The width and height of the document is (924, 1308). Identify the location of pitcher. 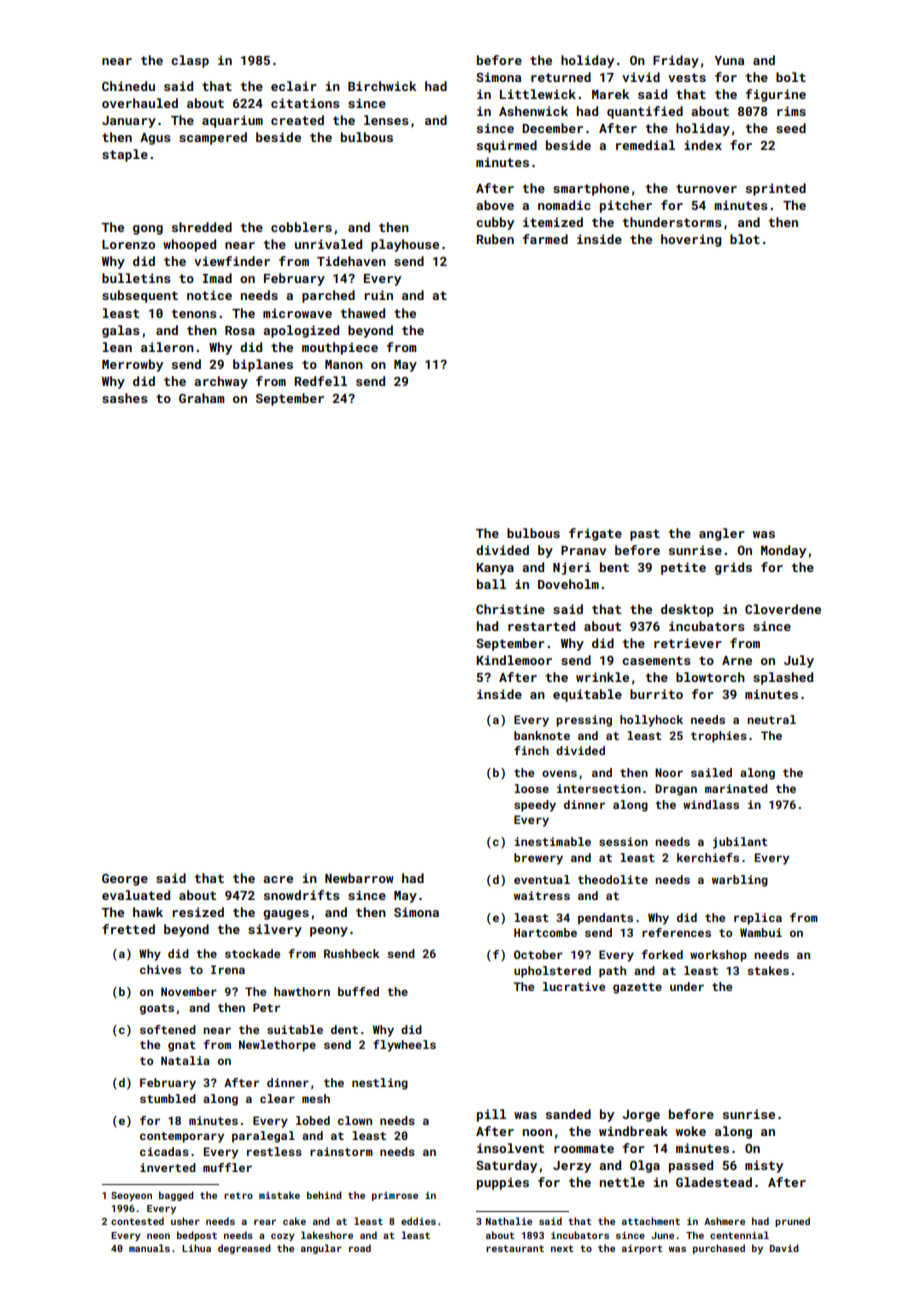
(626, 206).
